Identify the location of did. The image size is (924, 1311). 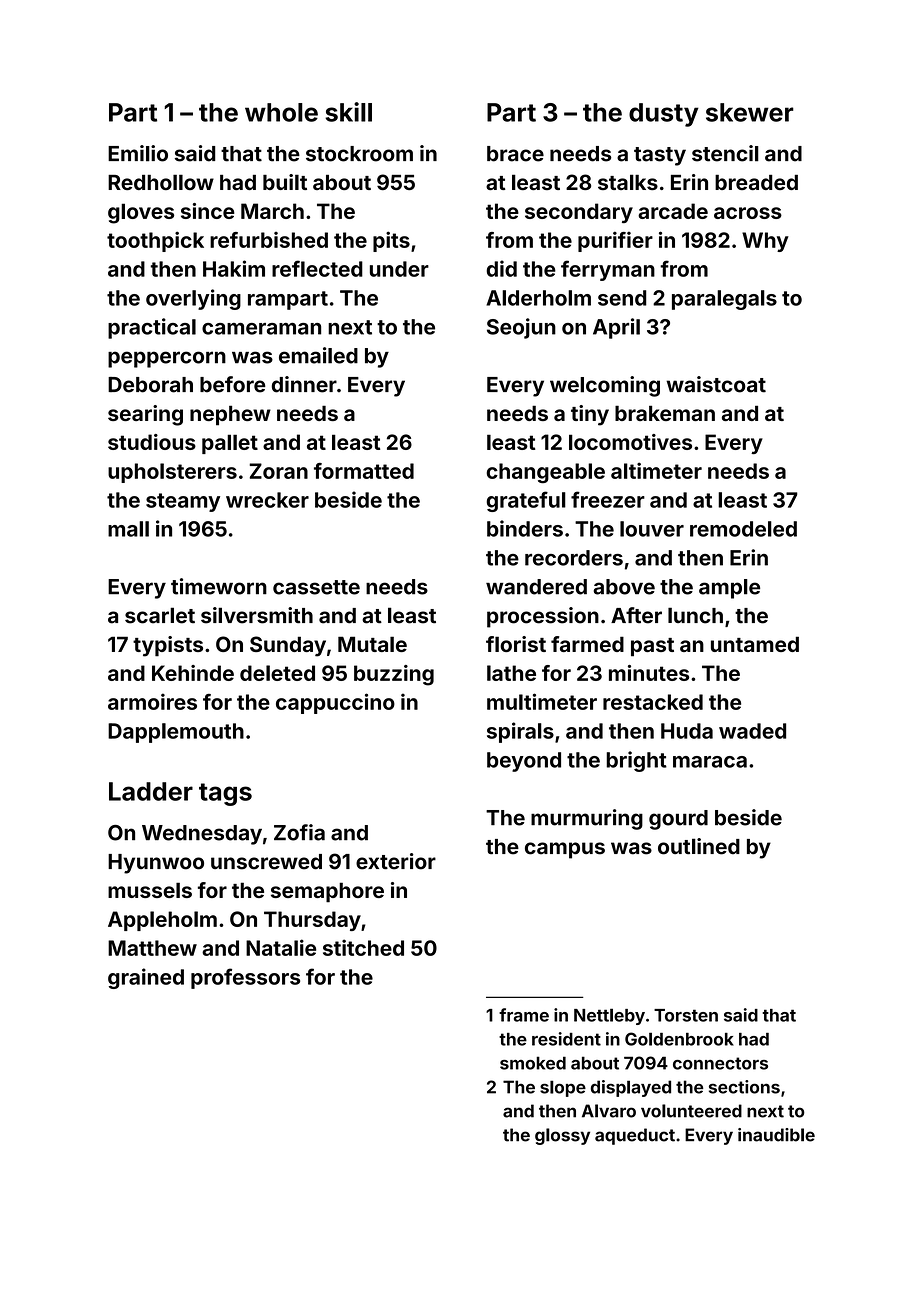
(502, 268).
